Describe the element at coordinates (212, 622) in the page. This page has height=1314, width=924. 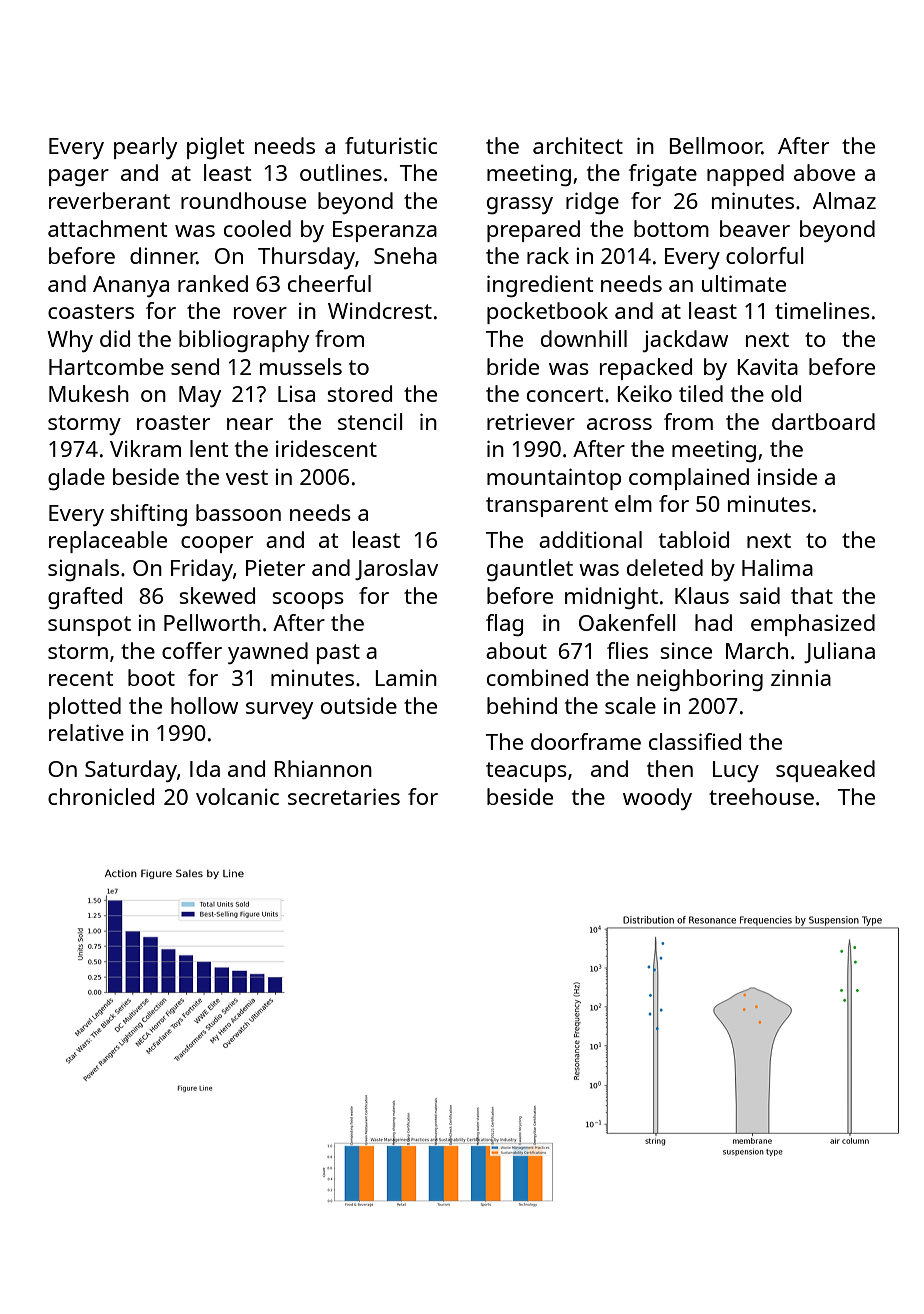
I see `Pellworth` at that location.
